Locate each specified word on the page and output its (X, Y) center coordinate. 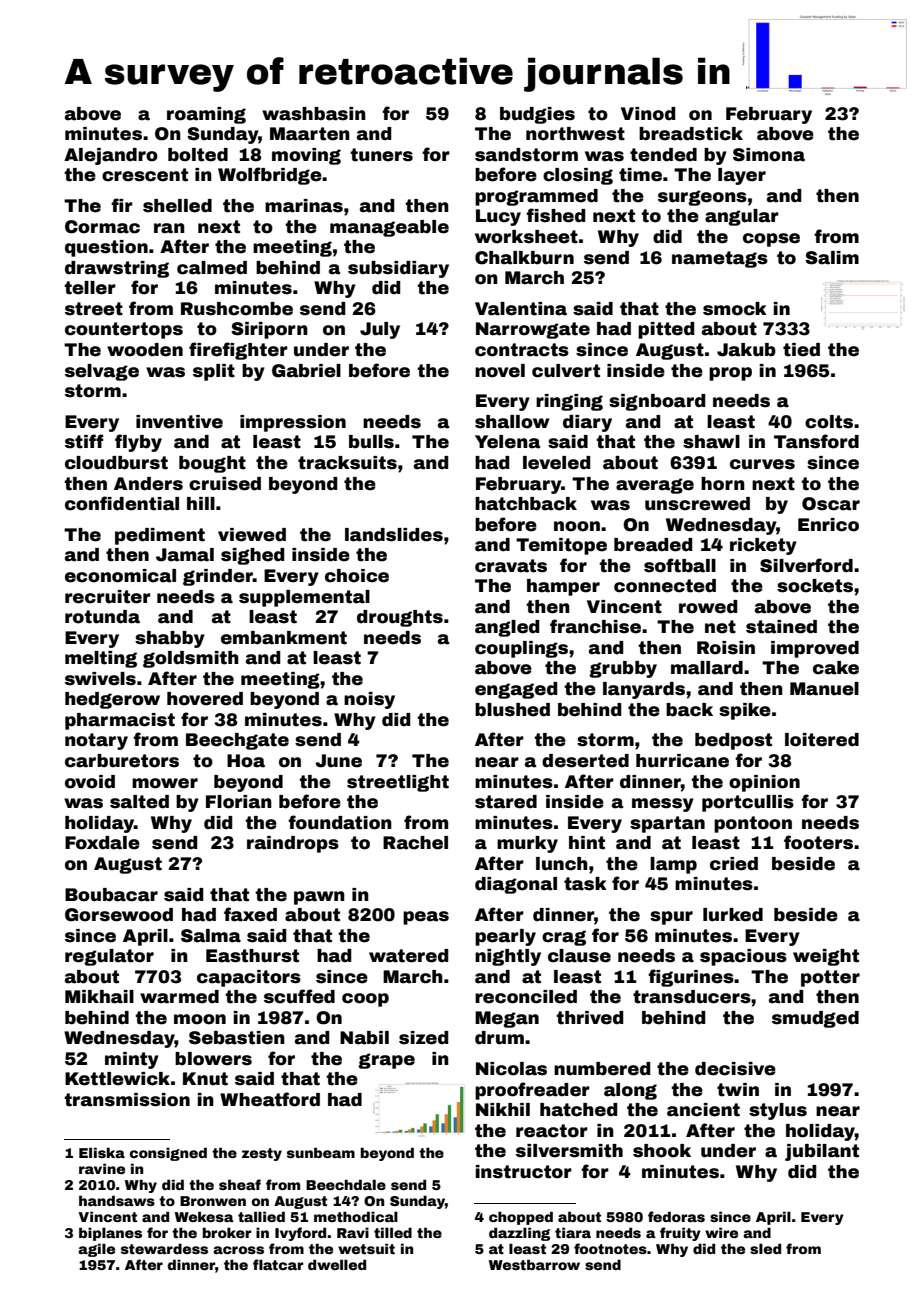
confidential (122, 503)
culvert (566, 371)
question (106, 248)
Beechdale (346, 1184)
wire (721, 1232)
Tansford (816, 441)
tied (801, 350)
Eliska (102, 1152)
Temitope (561, 546)
